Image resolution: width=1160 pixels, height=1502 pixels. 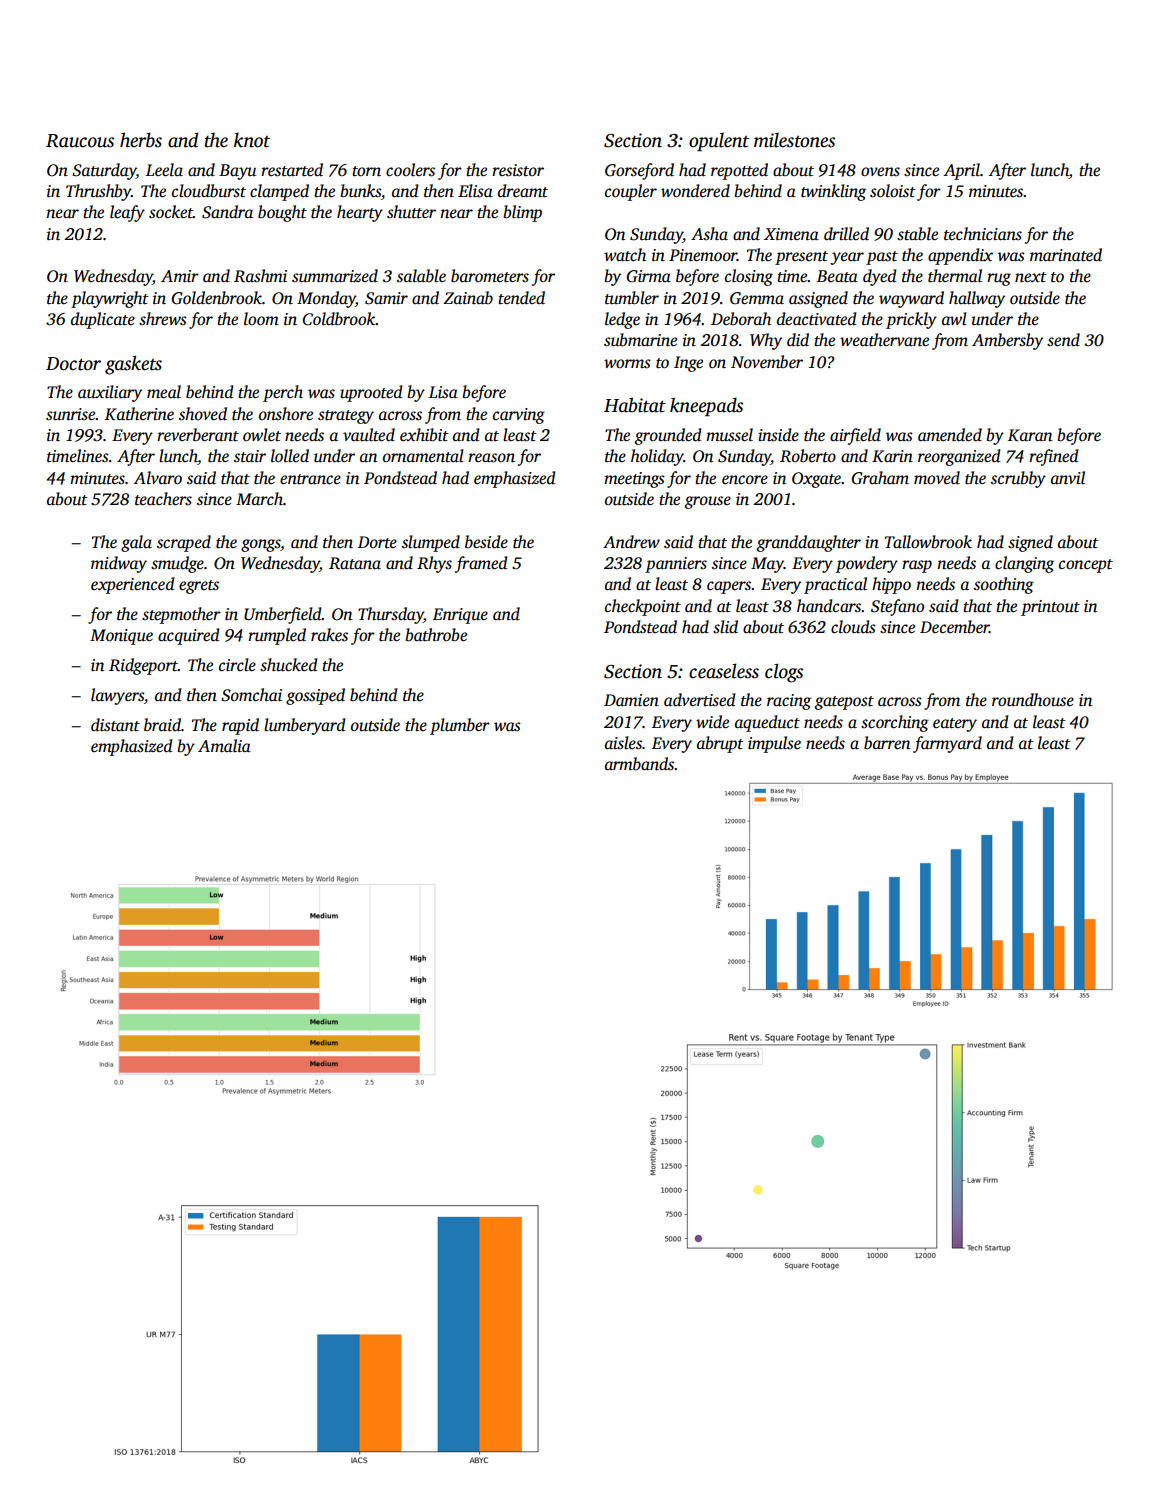 I want to click on milestones, so click(x=794, y=140).
